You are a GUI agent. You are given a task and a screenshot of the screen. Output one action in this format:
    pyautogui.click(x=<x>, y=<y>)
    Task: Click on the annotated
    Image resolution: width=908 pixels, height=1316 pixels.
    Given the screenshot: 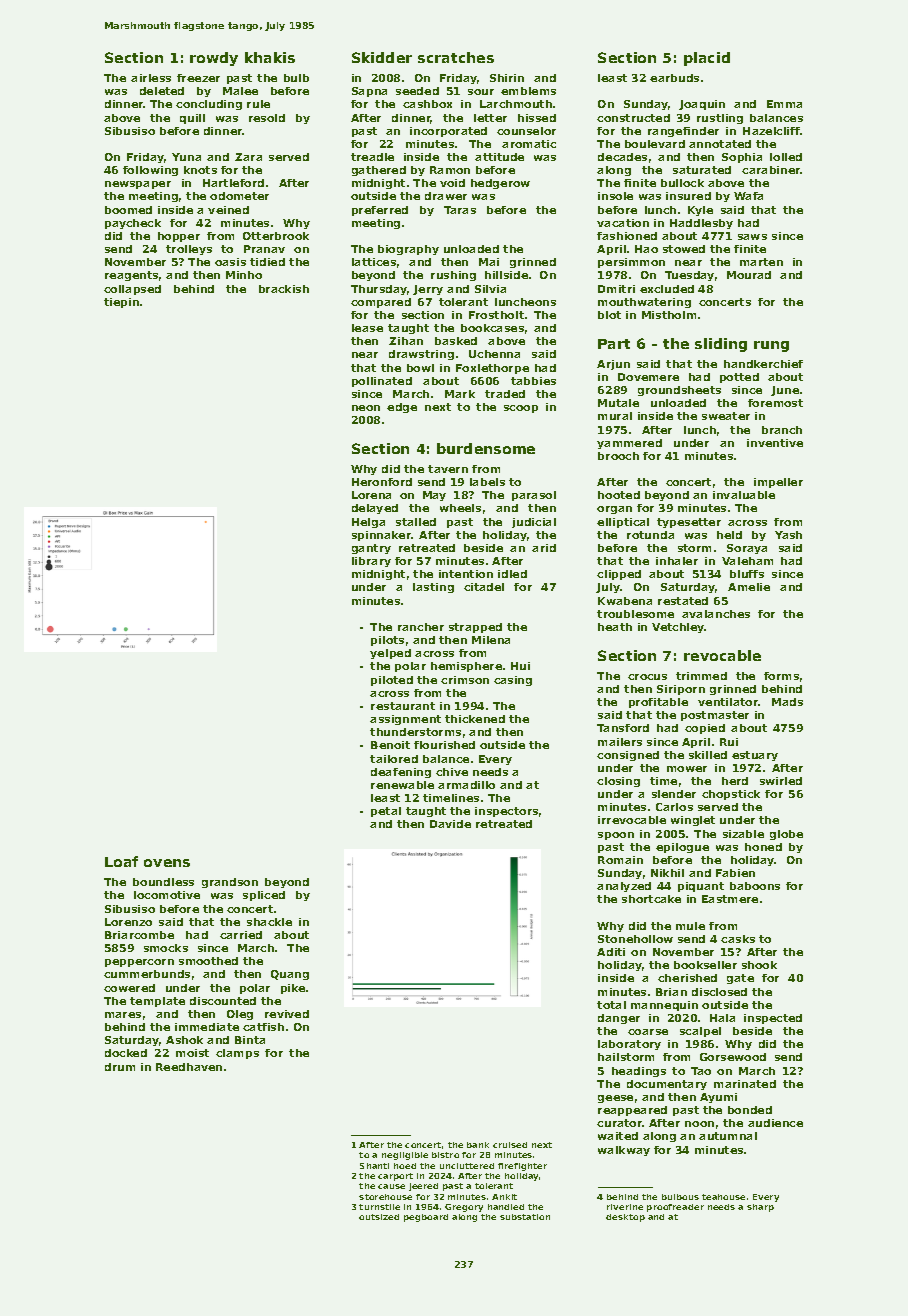 What is the action you would take?
    pyautogui.click(x=720, y=144)
